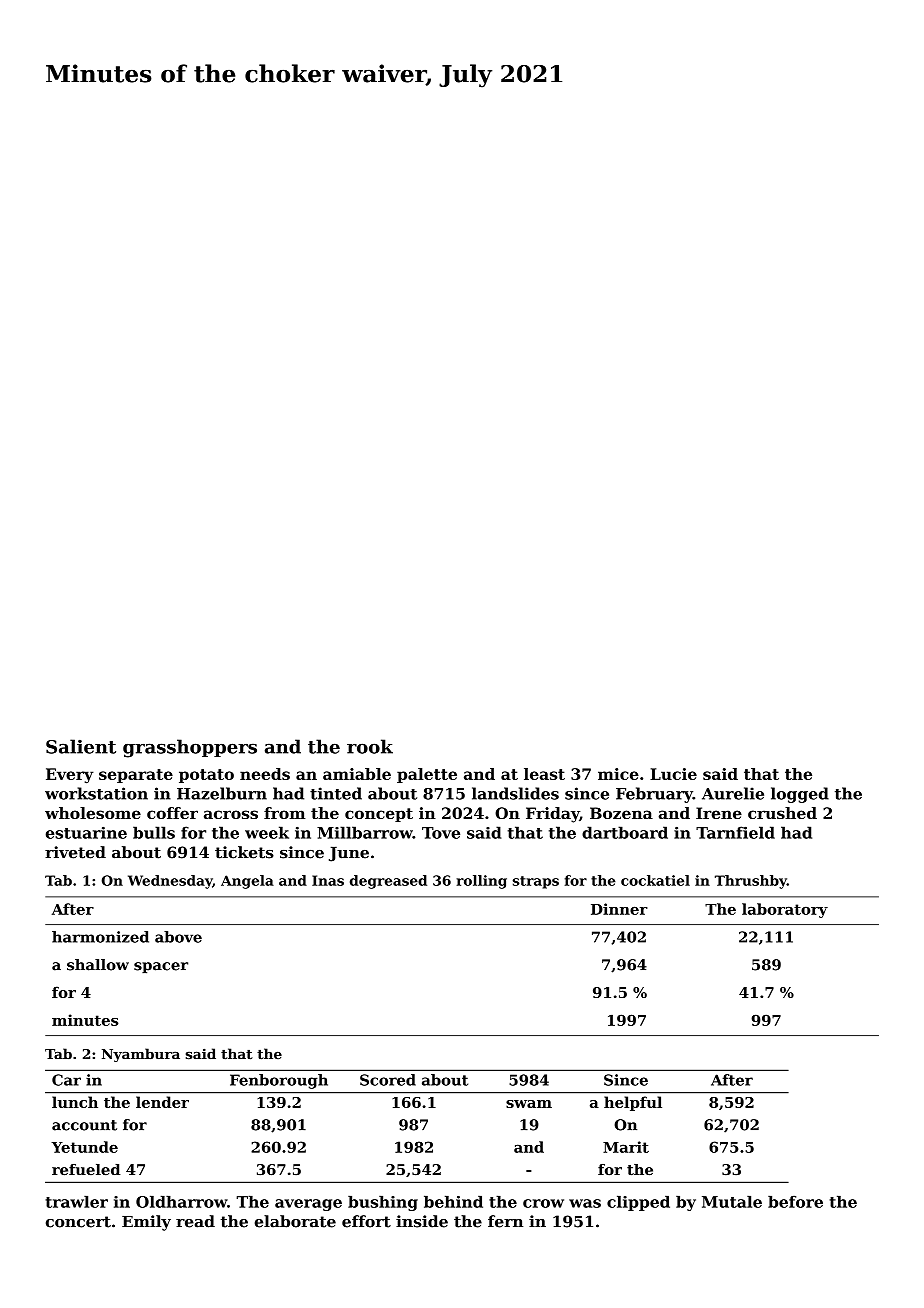 This page has height=1308, width=924. I want to click on week, so click(267, 832).
